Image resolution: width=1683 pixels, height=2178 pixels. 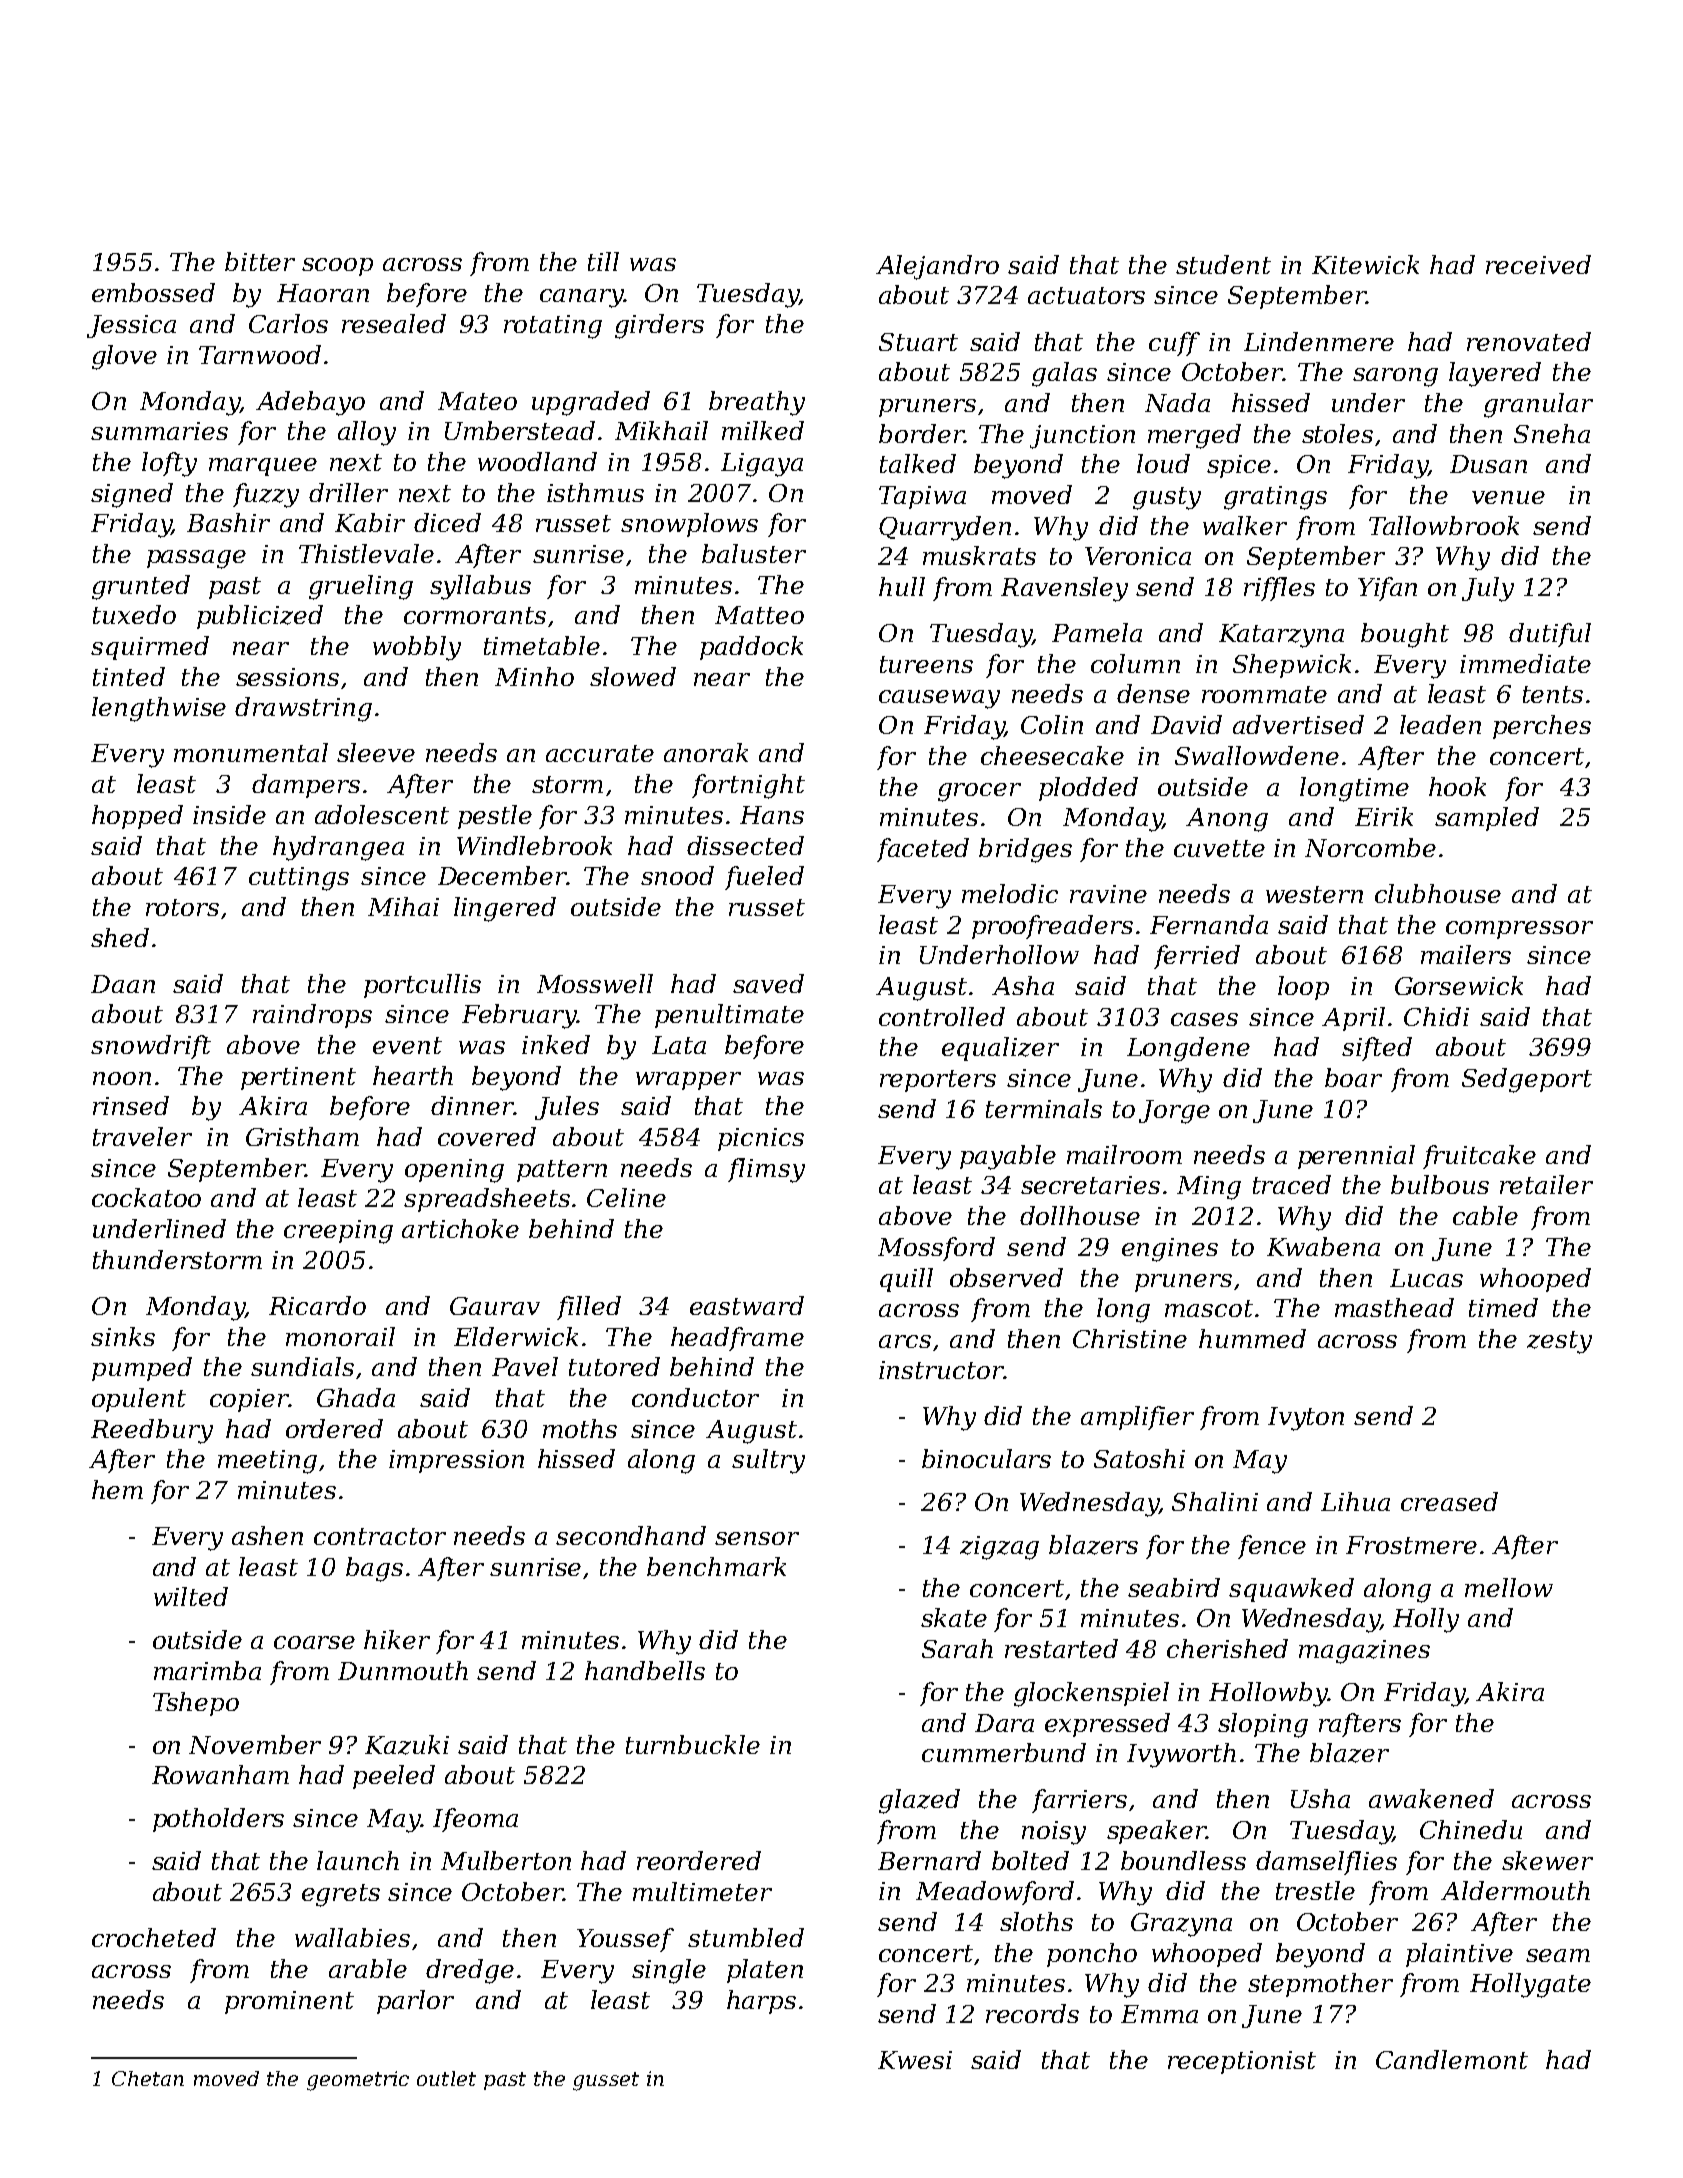 I want to click on advertised, so click(x=1298, y=724).
